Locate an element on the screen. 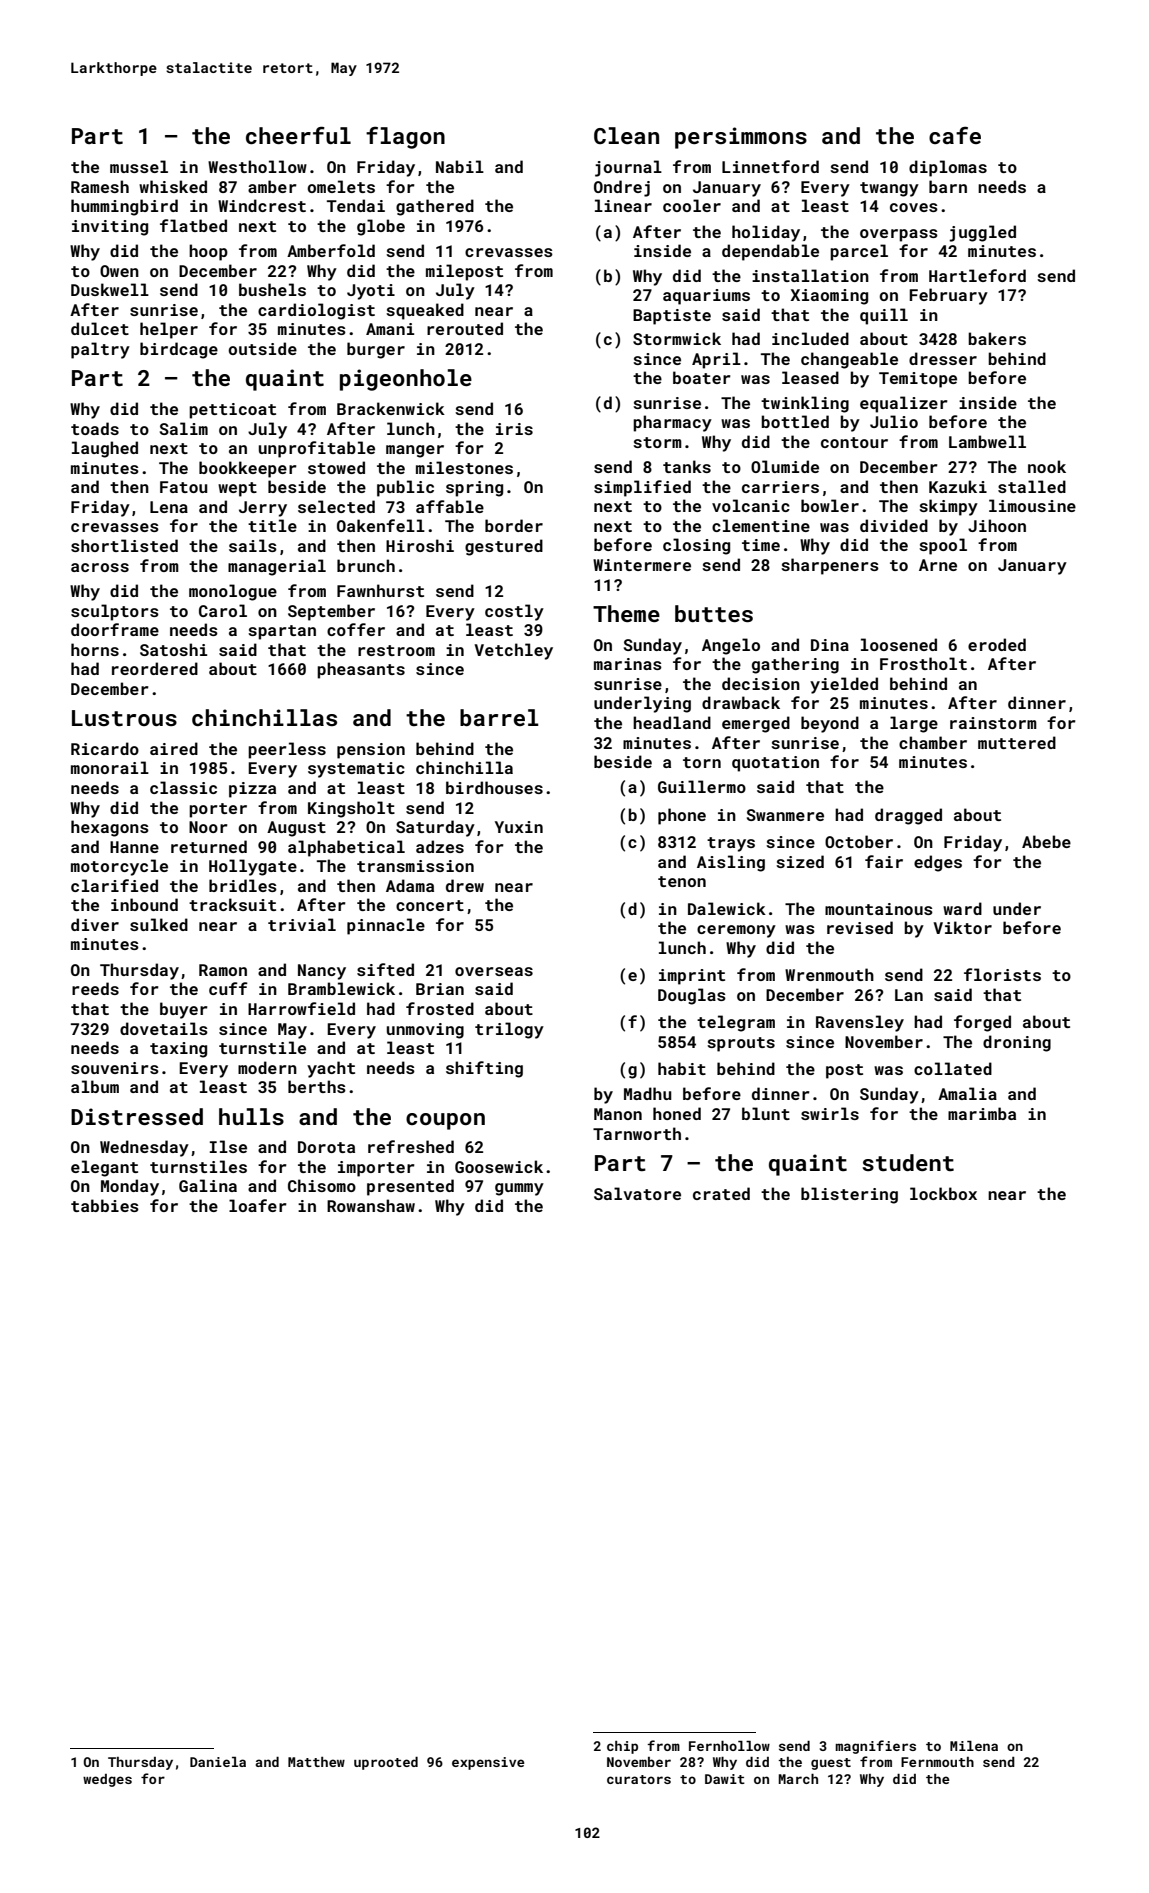  Wednesday is located at coordinates (144, 1148).
